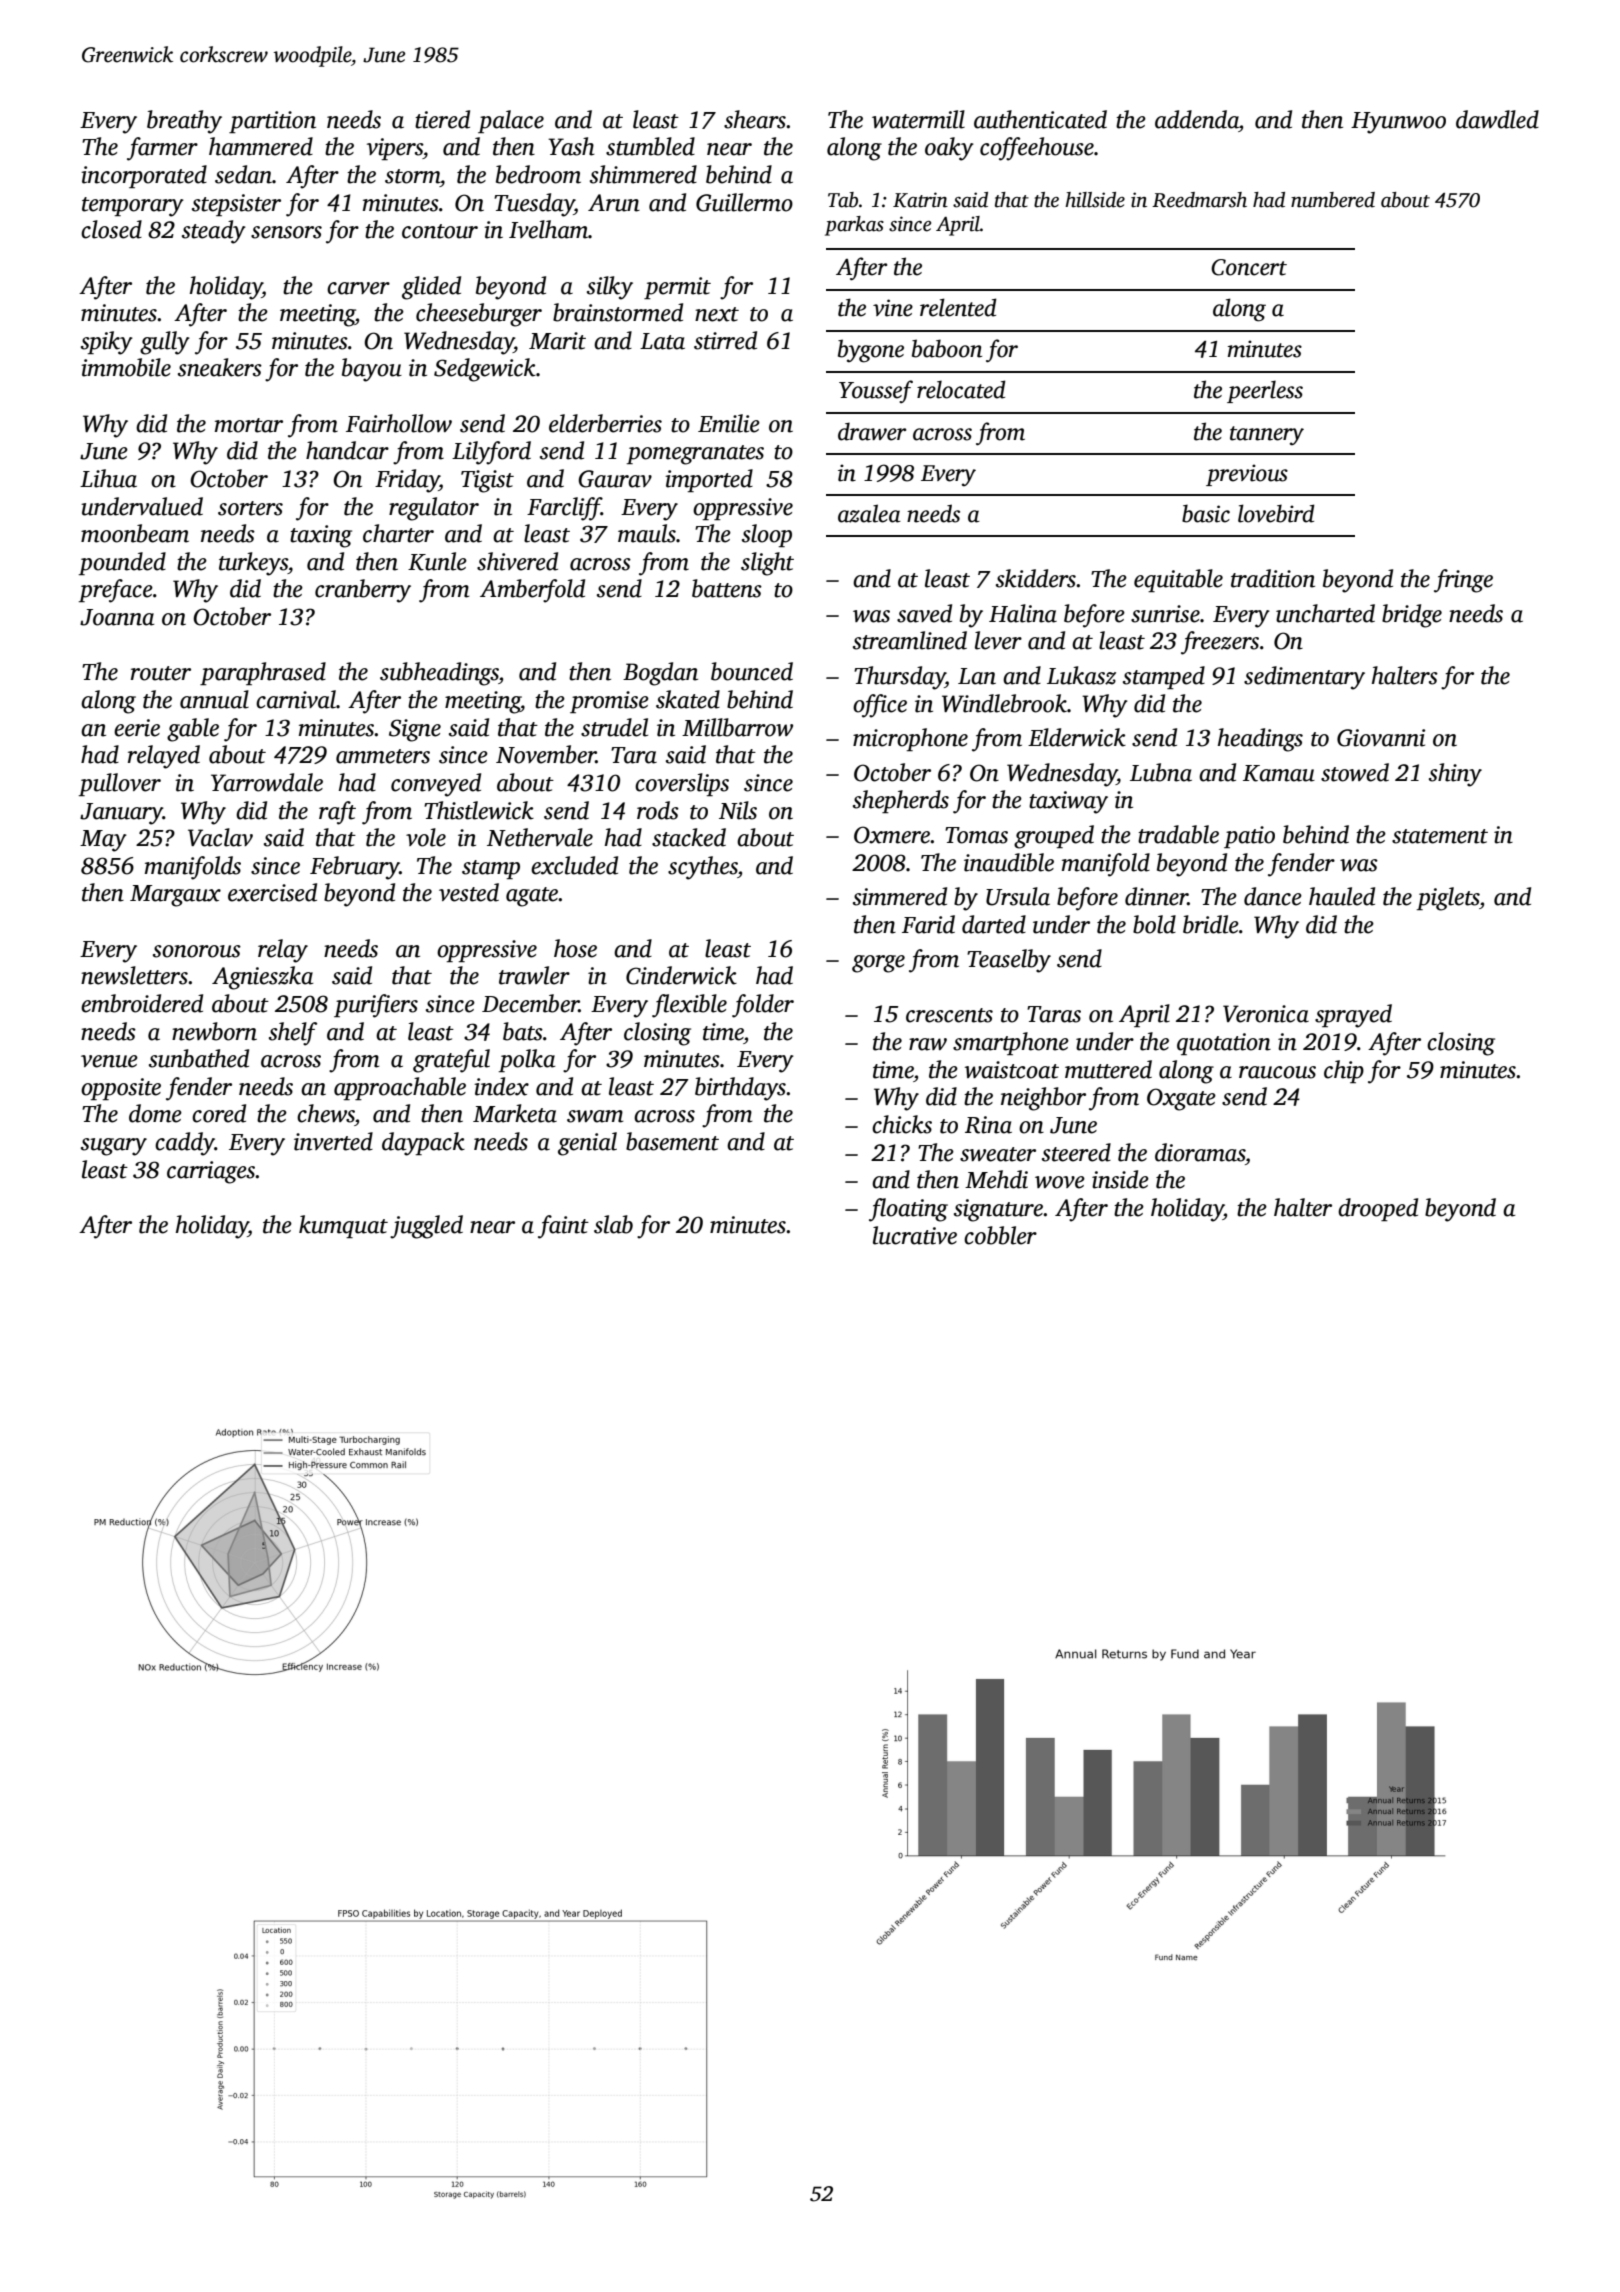  I want to click on juggled, so click(426, 1227).
